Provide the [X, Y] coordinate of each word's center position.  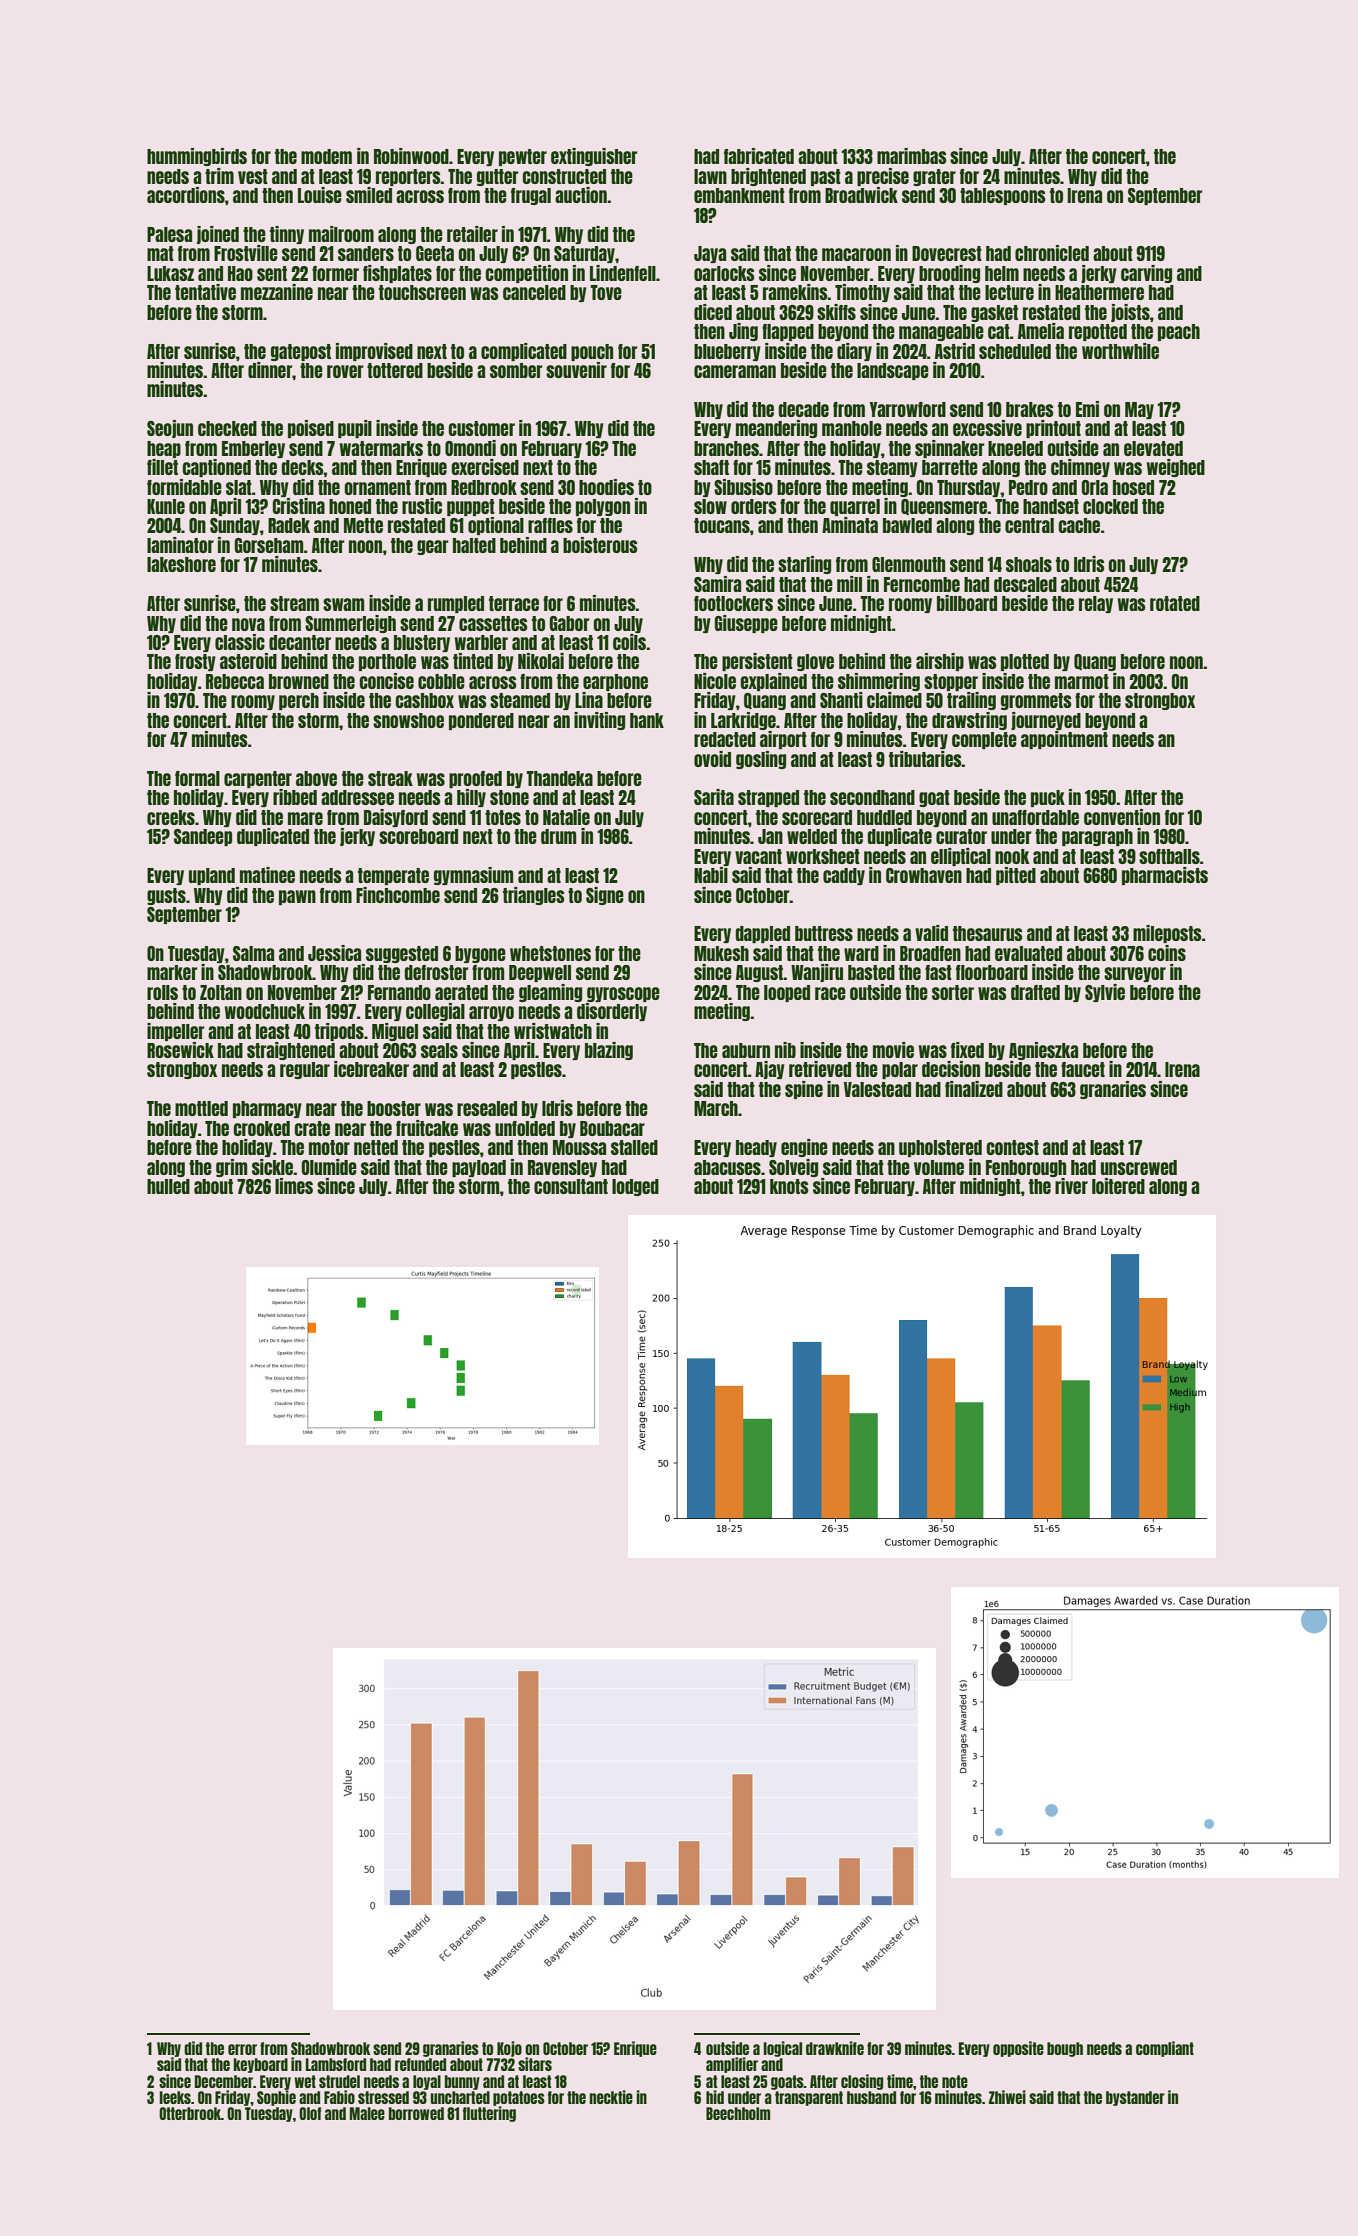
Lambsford [336, 2064]
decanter [300, 642]
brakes [1030, 409]
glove [815, 662]
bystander [1135, 2098]
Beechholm [738, 2113]
